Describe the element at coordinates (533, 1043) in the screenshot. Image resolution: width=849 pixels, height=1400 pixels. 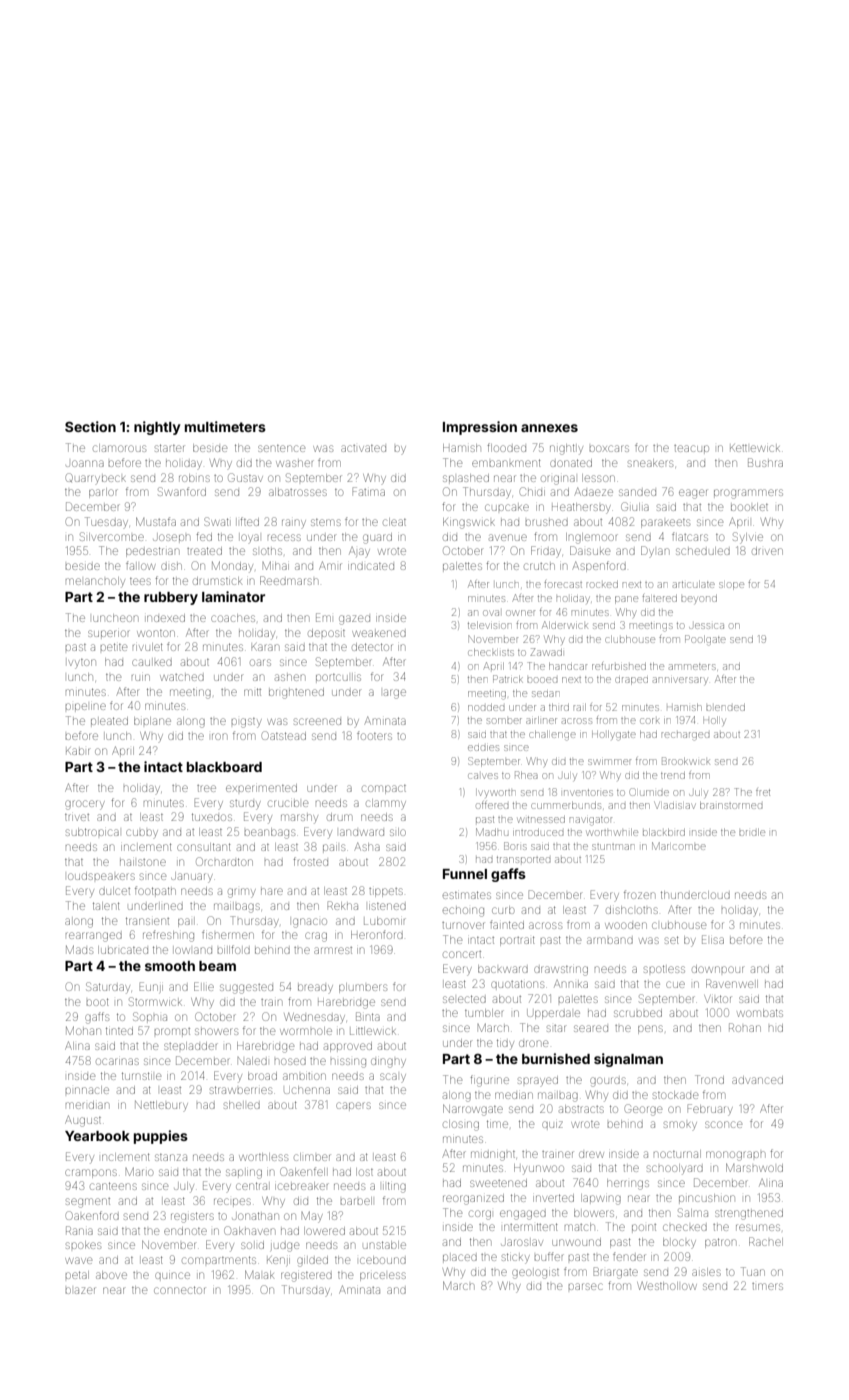
I see `drone` at that location.
